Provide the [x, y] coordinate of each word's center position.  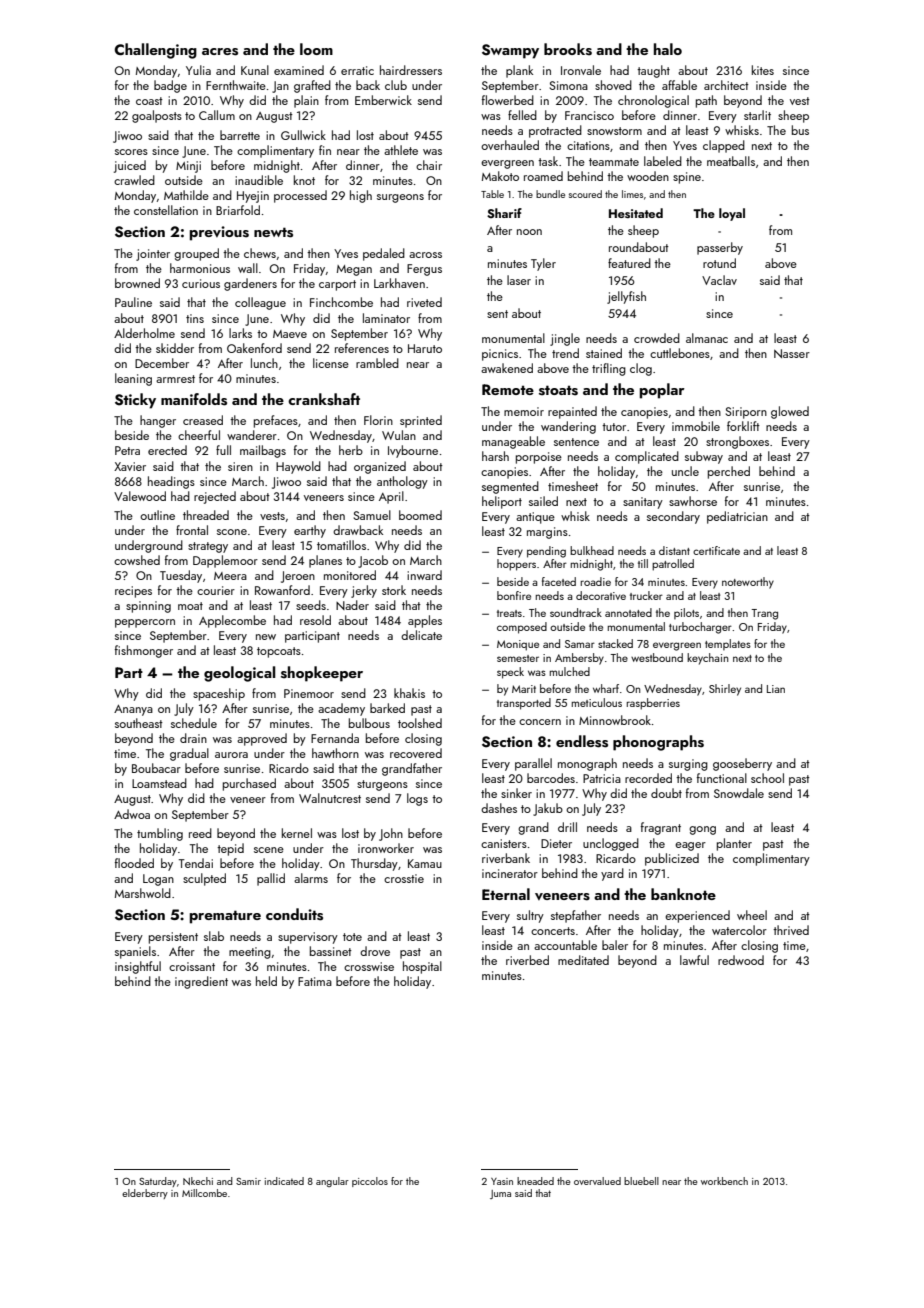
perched [729, 472]
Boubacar [156, 768]
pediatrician [737, 517]
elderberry [145, 1194]
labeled [663, 161]
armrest [175, 379]
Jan [280, 87]
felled [522, 115]
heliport [502, 502]
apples [425, 621]
